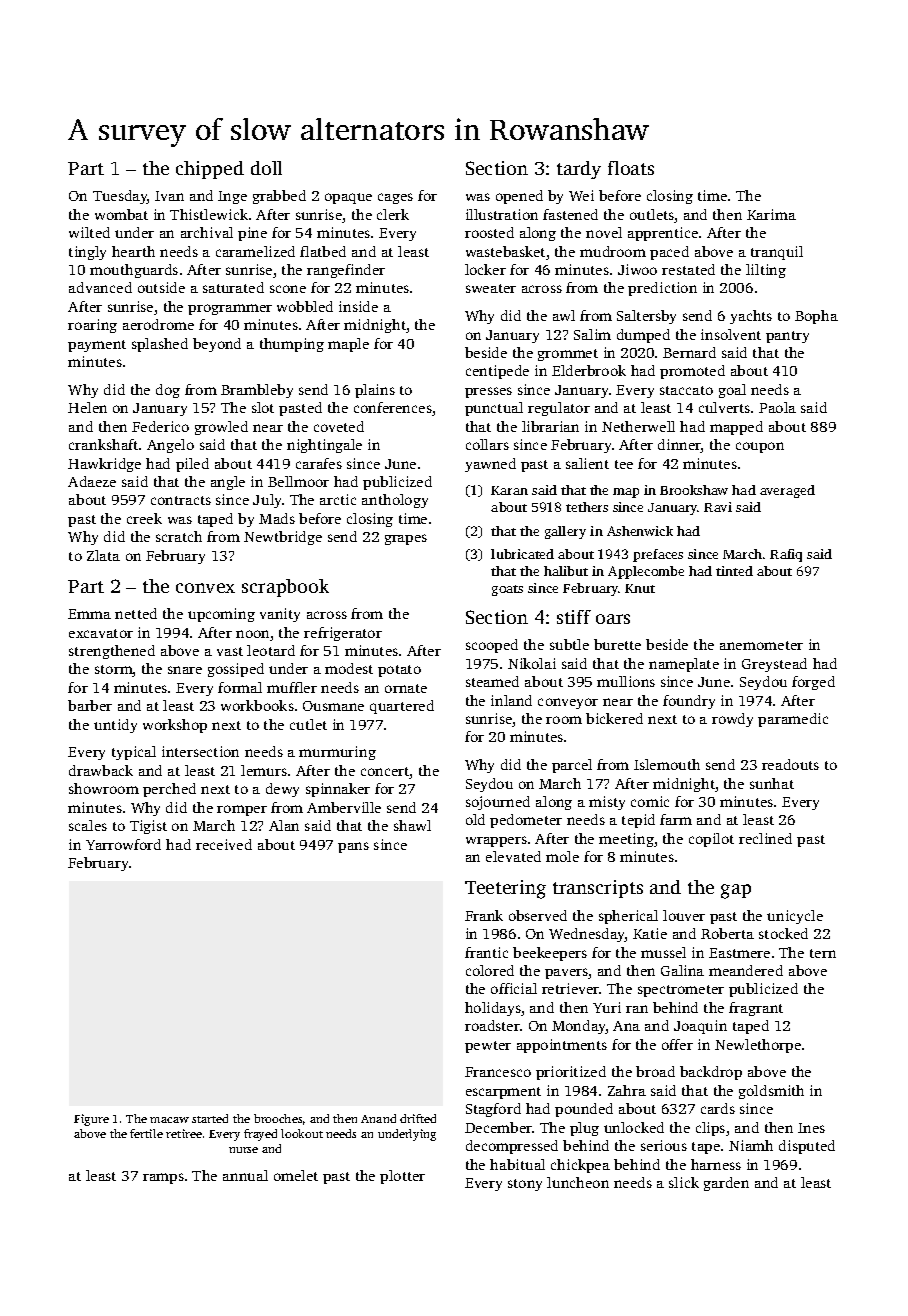  I want to click on plotter, so click(402, 1177).
